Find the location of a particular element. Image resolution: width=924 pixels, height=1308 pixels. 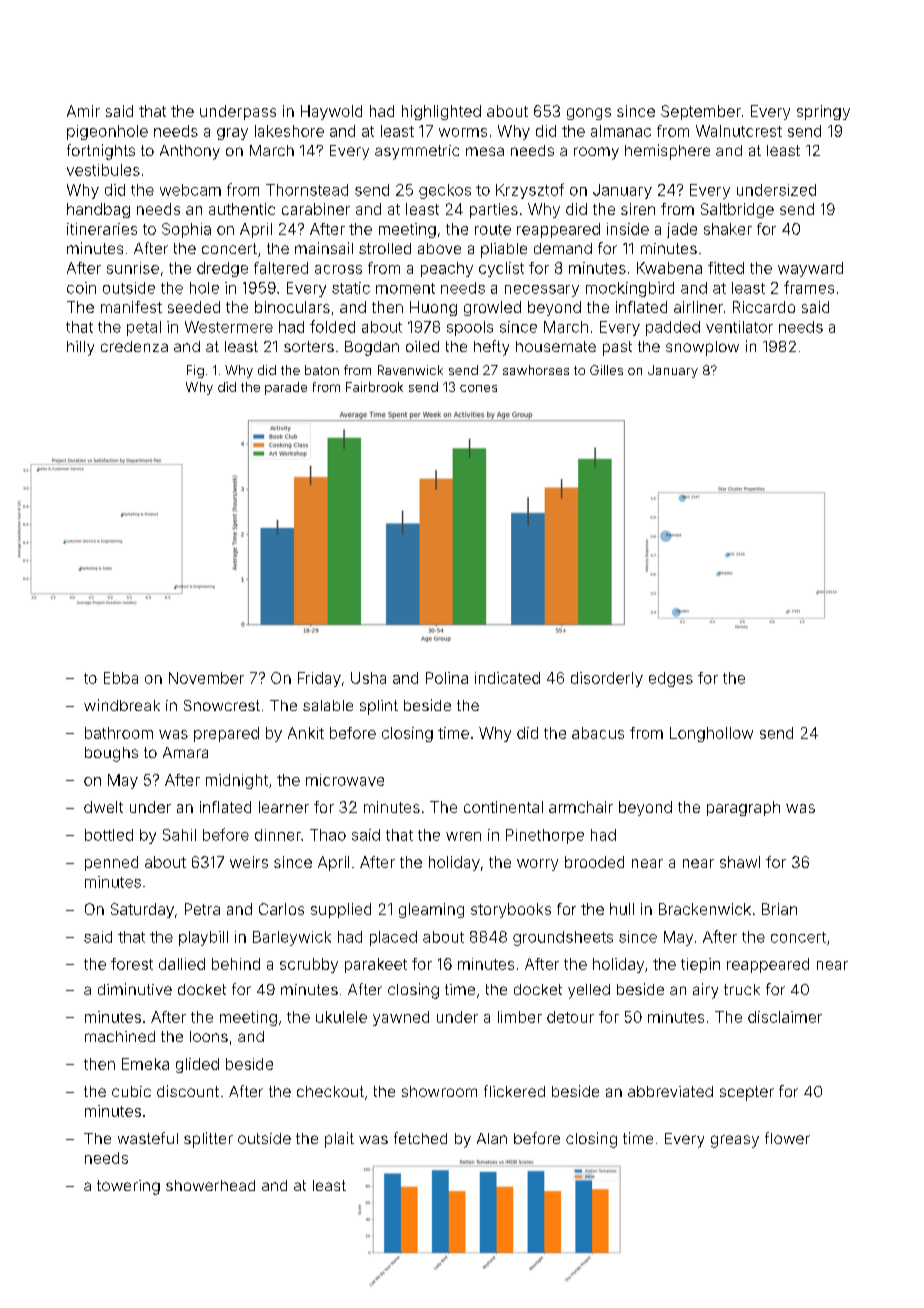

edges is located at coordinates (671, 679).
